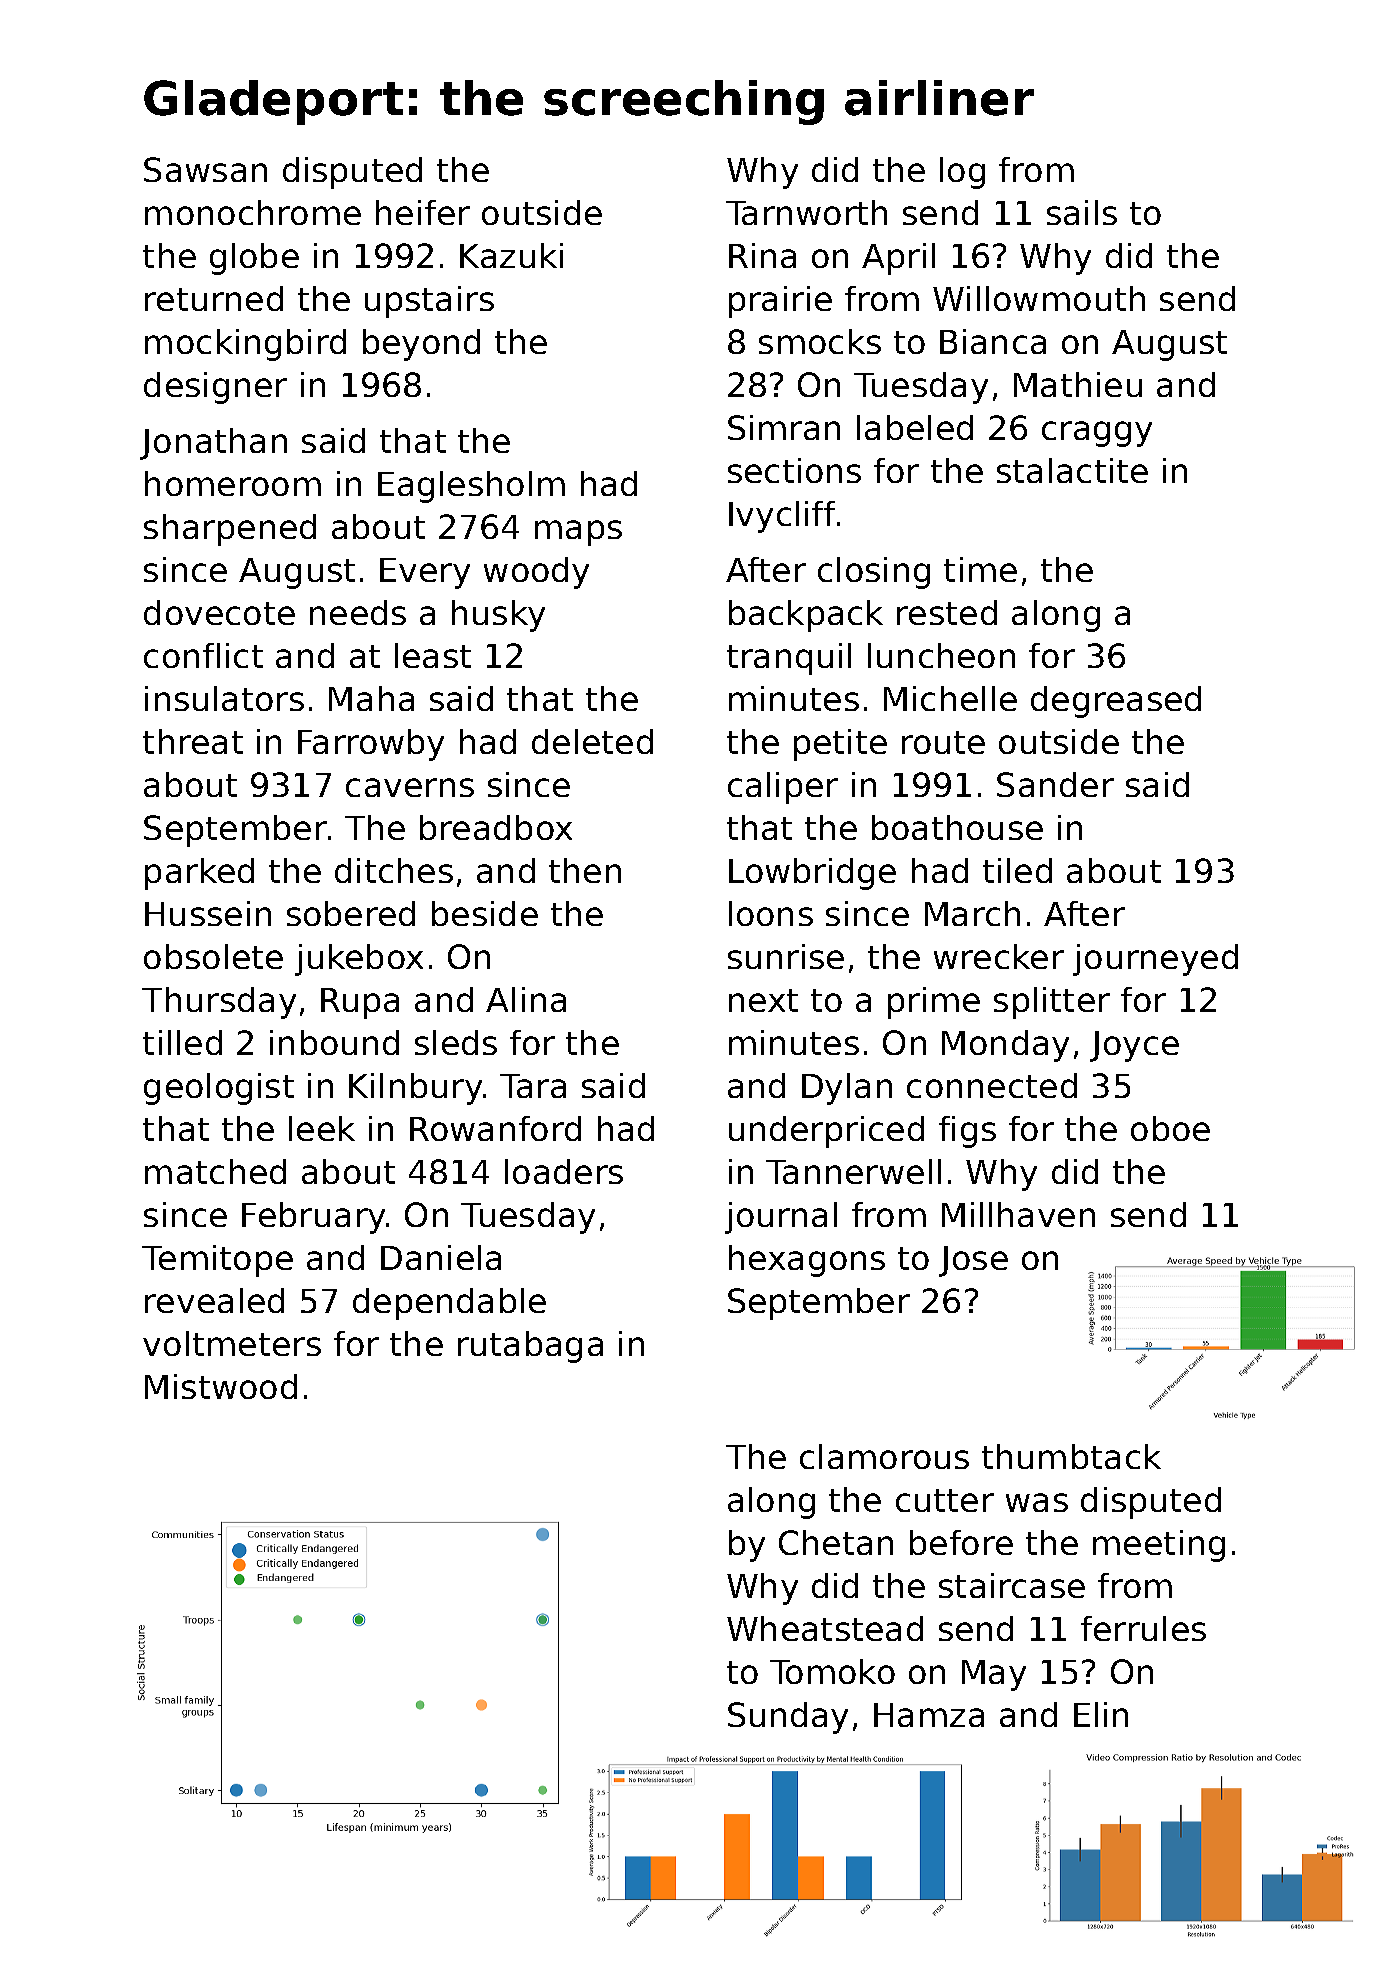 This screenshot has height=1969, width=1386. Describe the element at coordinates (429, 302) in the screenshot. I see `upstairs` at that location.
